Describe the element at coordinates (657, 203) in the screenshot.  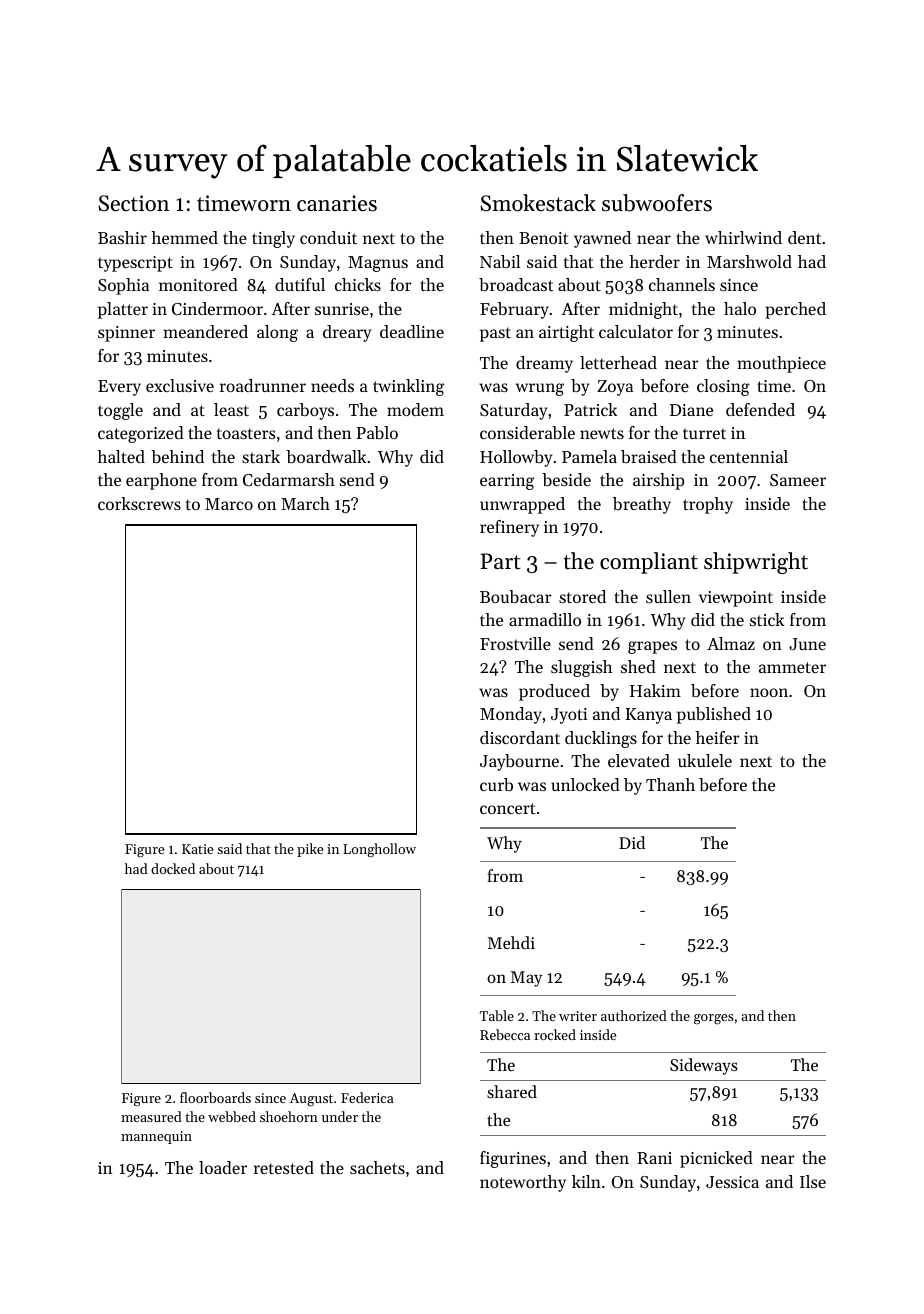
I see `subwoofers` at that location.
